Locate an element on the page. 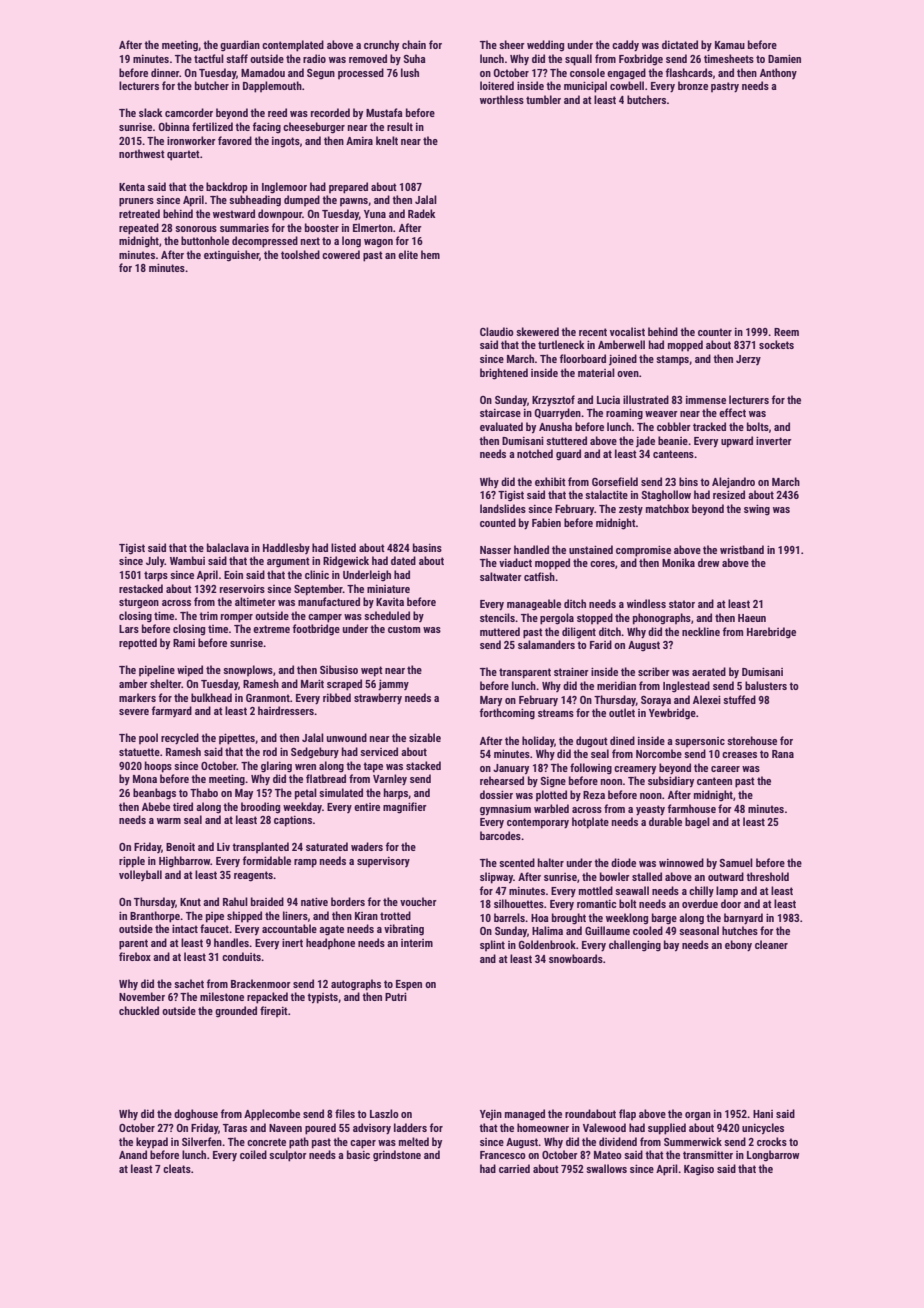  carried is located at coordinates (514, 1168).
